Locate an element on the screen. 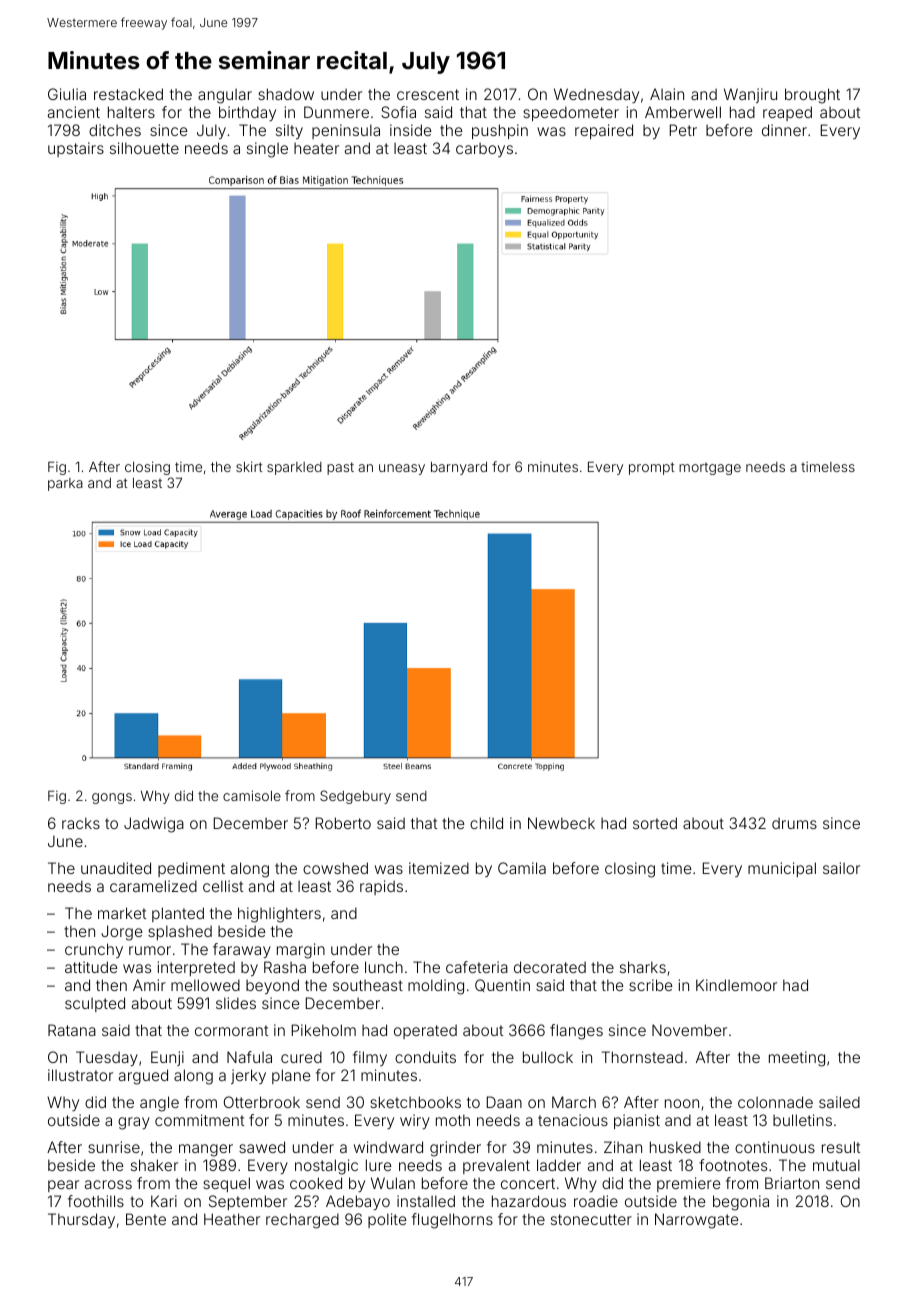  crescent is located at coordinates (428, 94).
